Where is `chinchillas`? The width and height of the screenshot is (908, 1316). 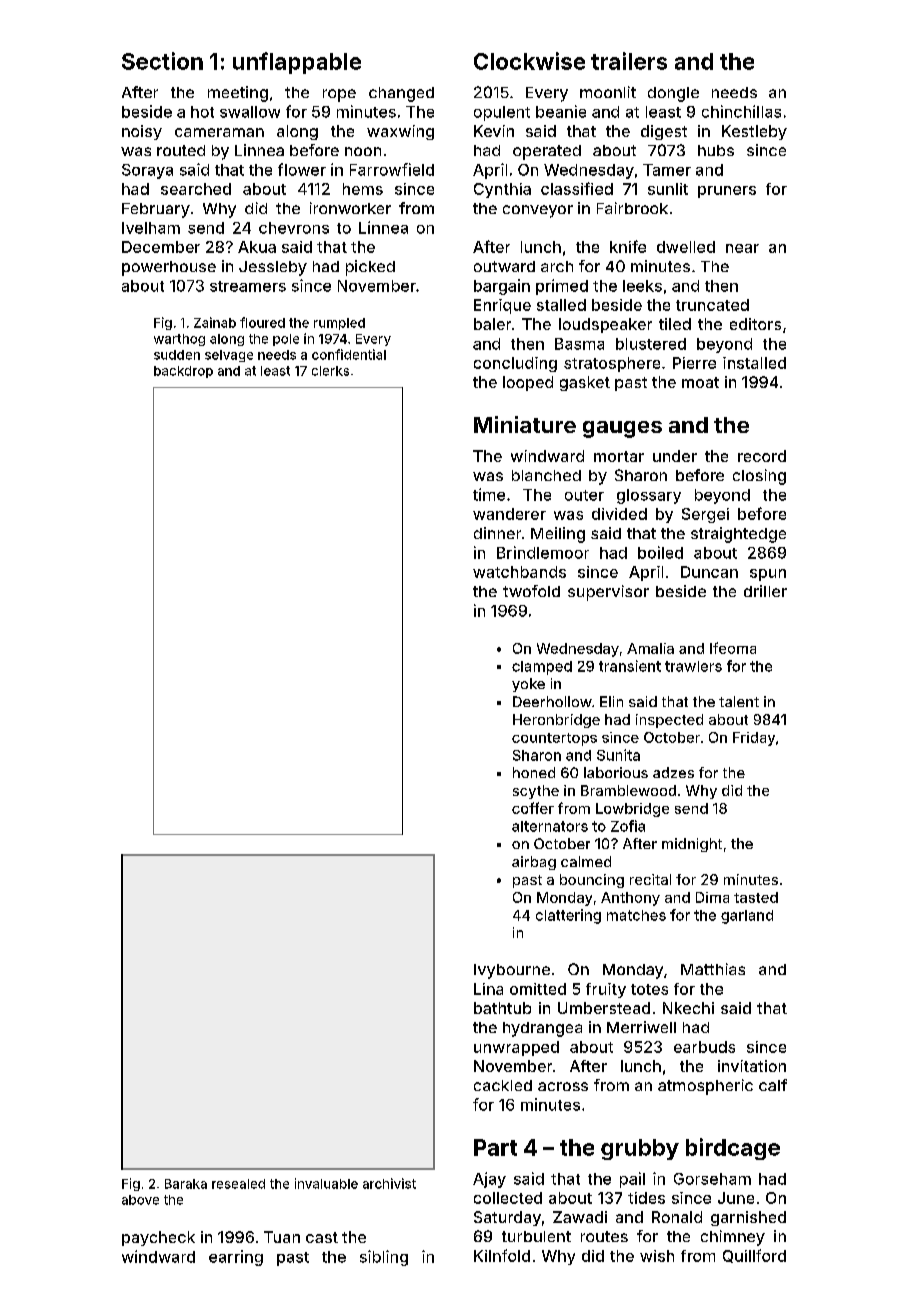
chinchillas is located at coordinates (741, 111).
